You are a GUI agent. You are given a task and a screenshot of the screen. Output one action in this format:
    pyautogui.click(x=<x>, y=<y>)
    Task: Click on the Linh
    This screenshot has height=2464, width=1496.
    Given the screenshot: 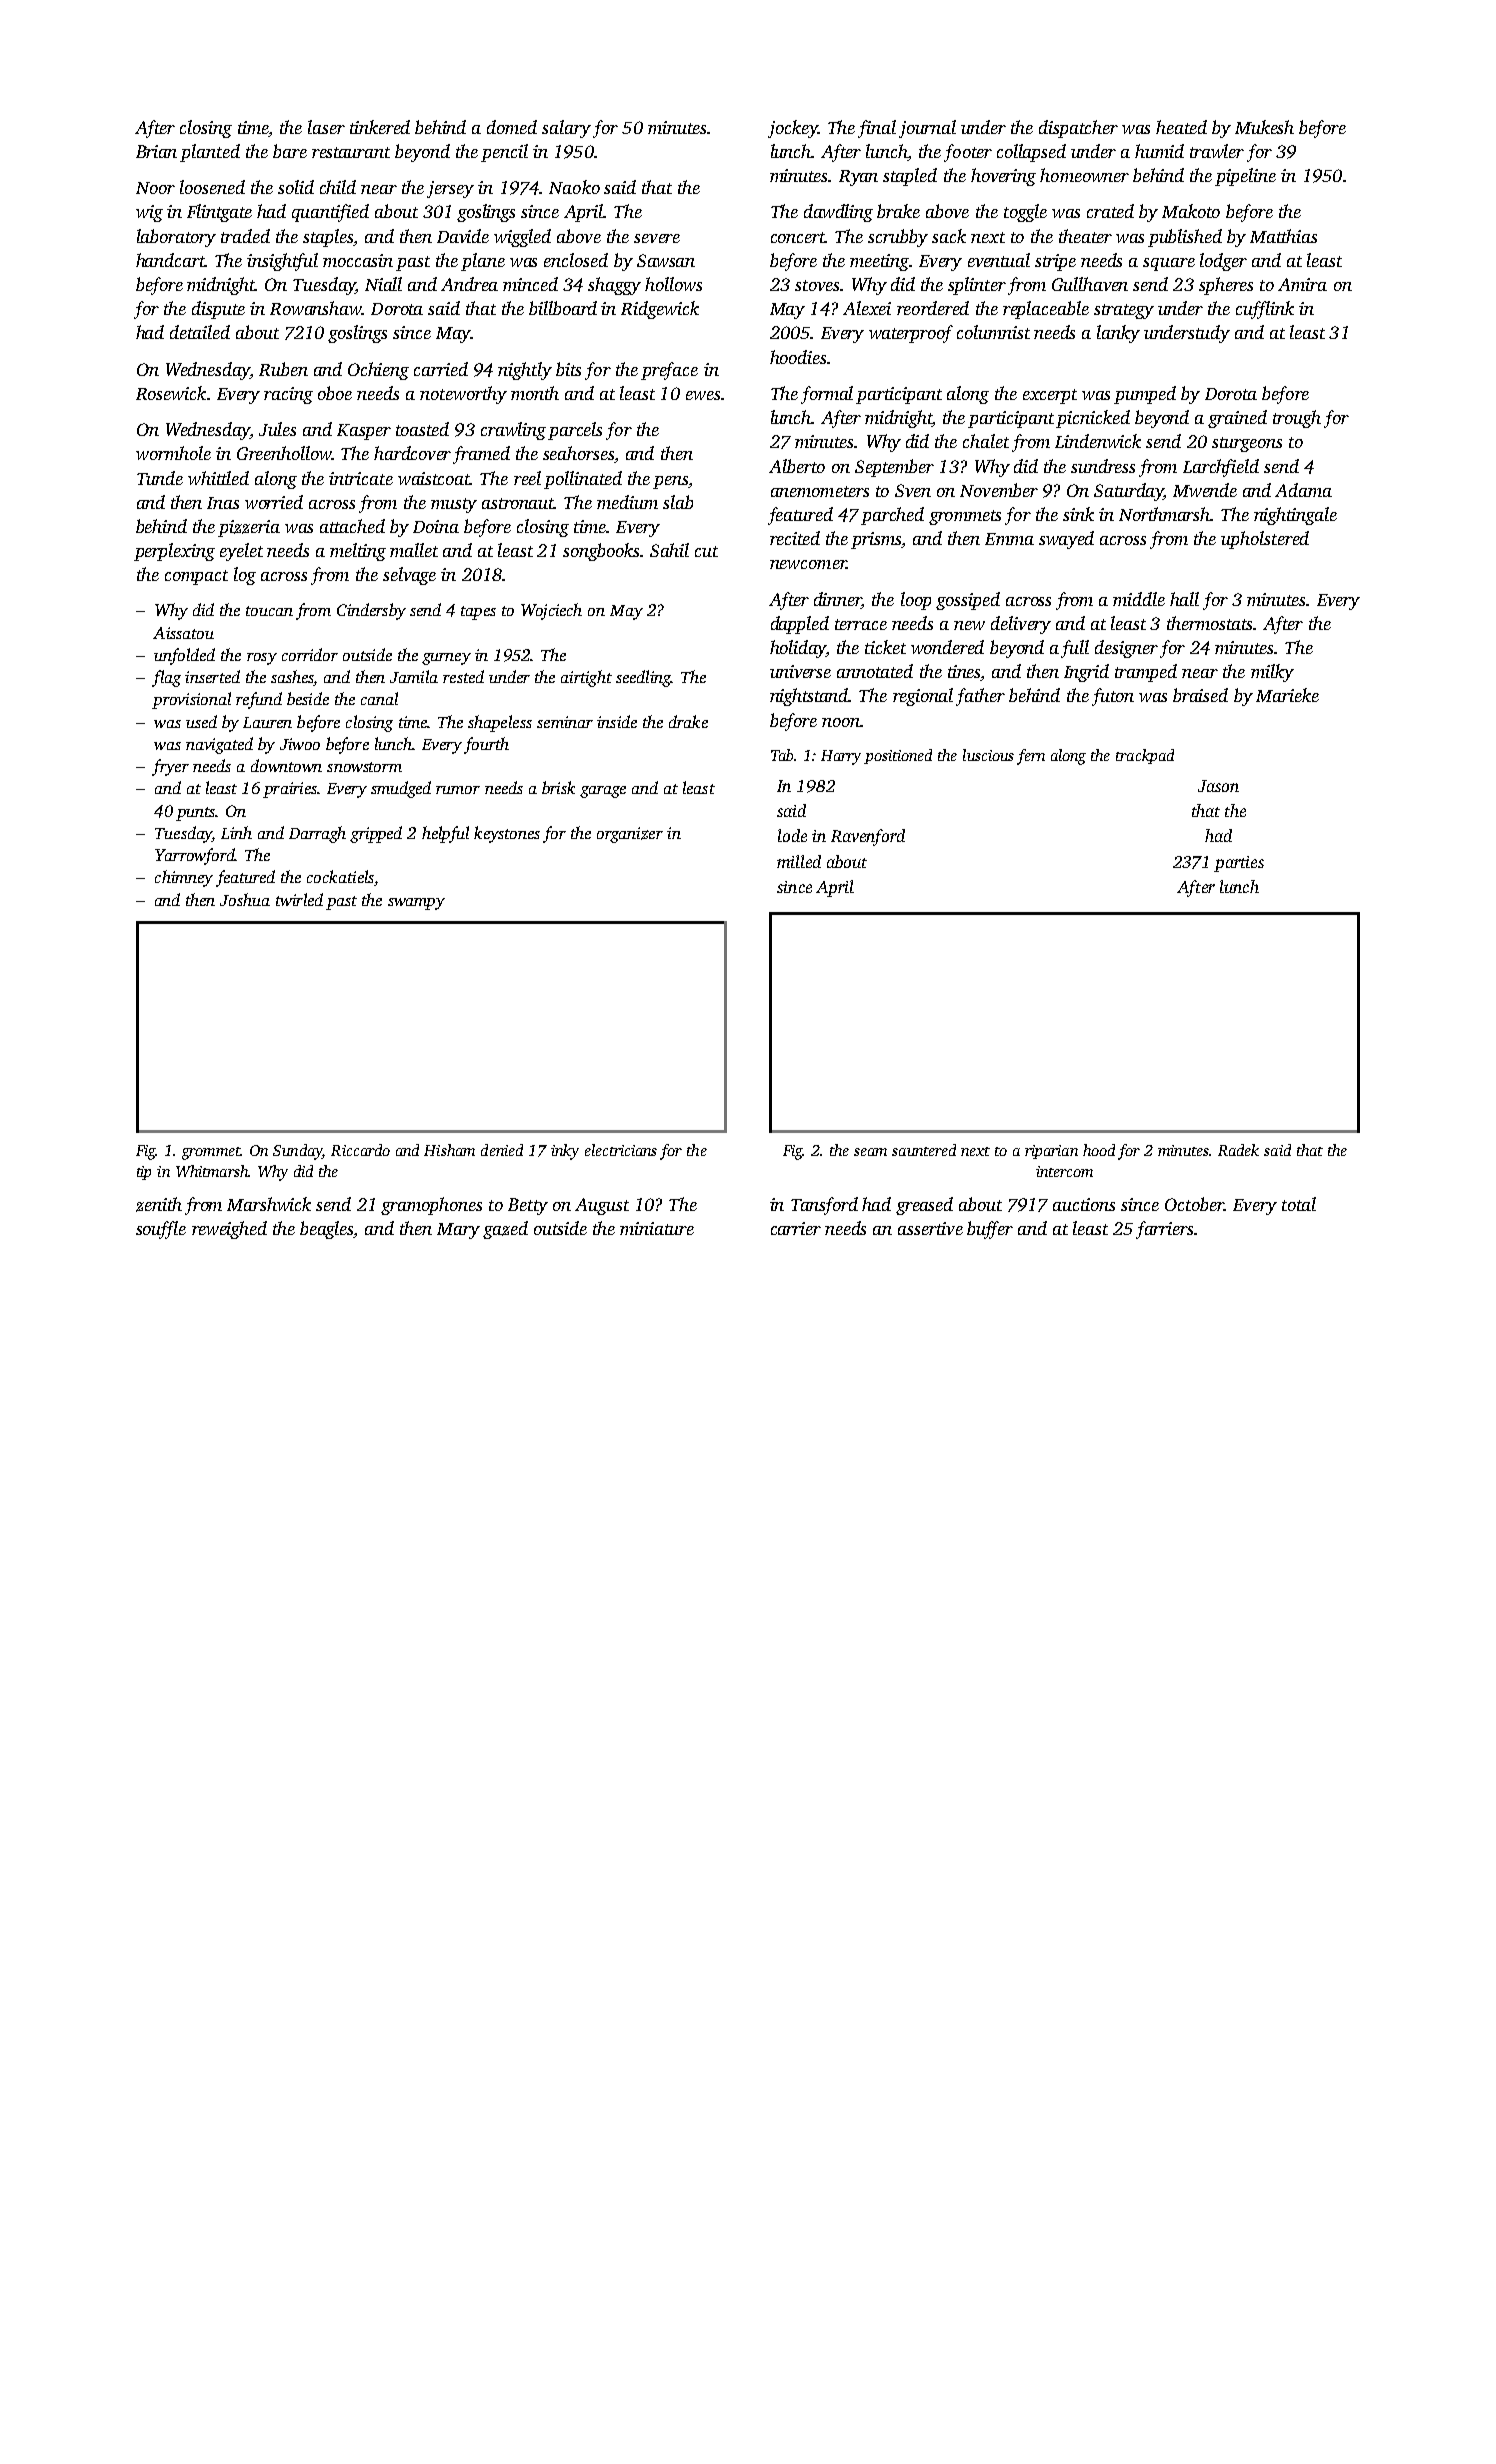 What is the action you would take?
    pyautogui.click(x=236, y=832)
